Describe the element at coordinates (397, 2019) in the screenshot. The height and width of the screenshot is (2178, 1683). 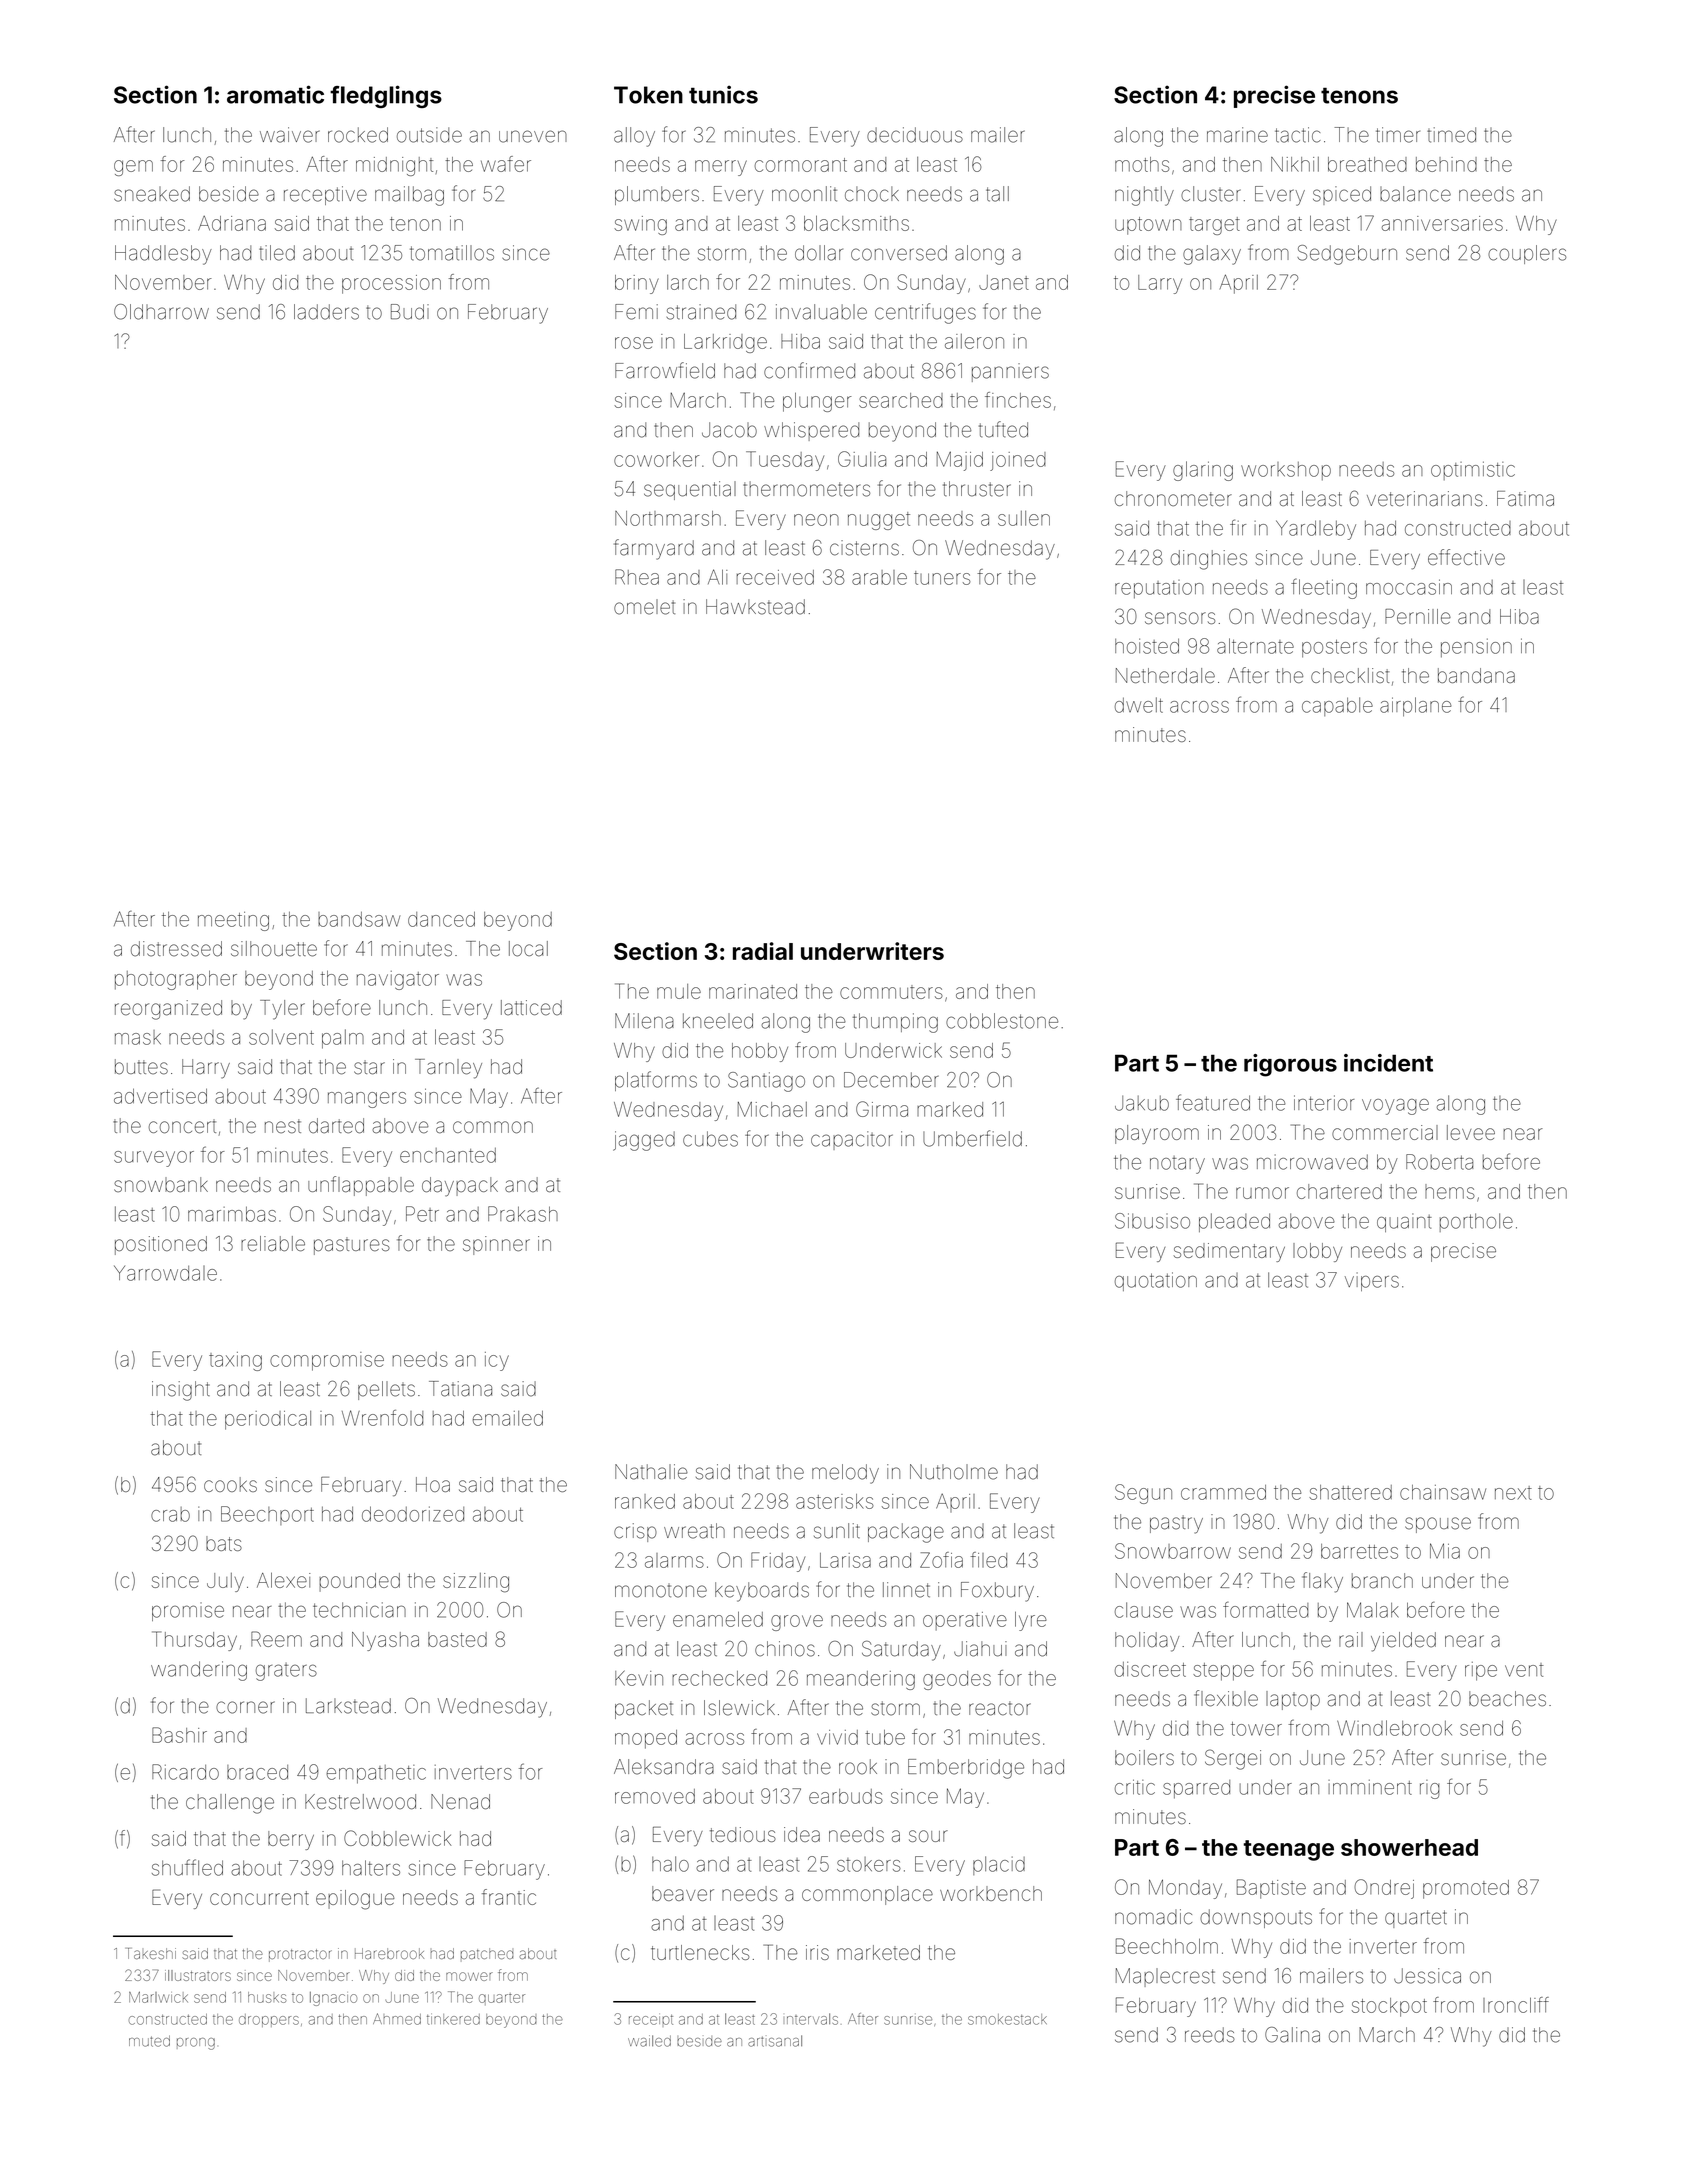
I see `Ahmed` at that location.
